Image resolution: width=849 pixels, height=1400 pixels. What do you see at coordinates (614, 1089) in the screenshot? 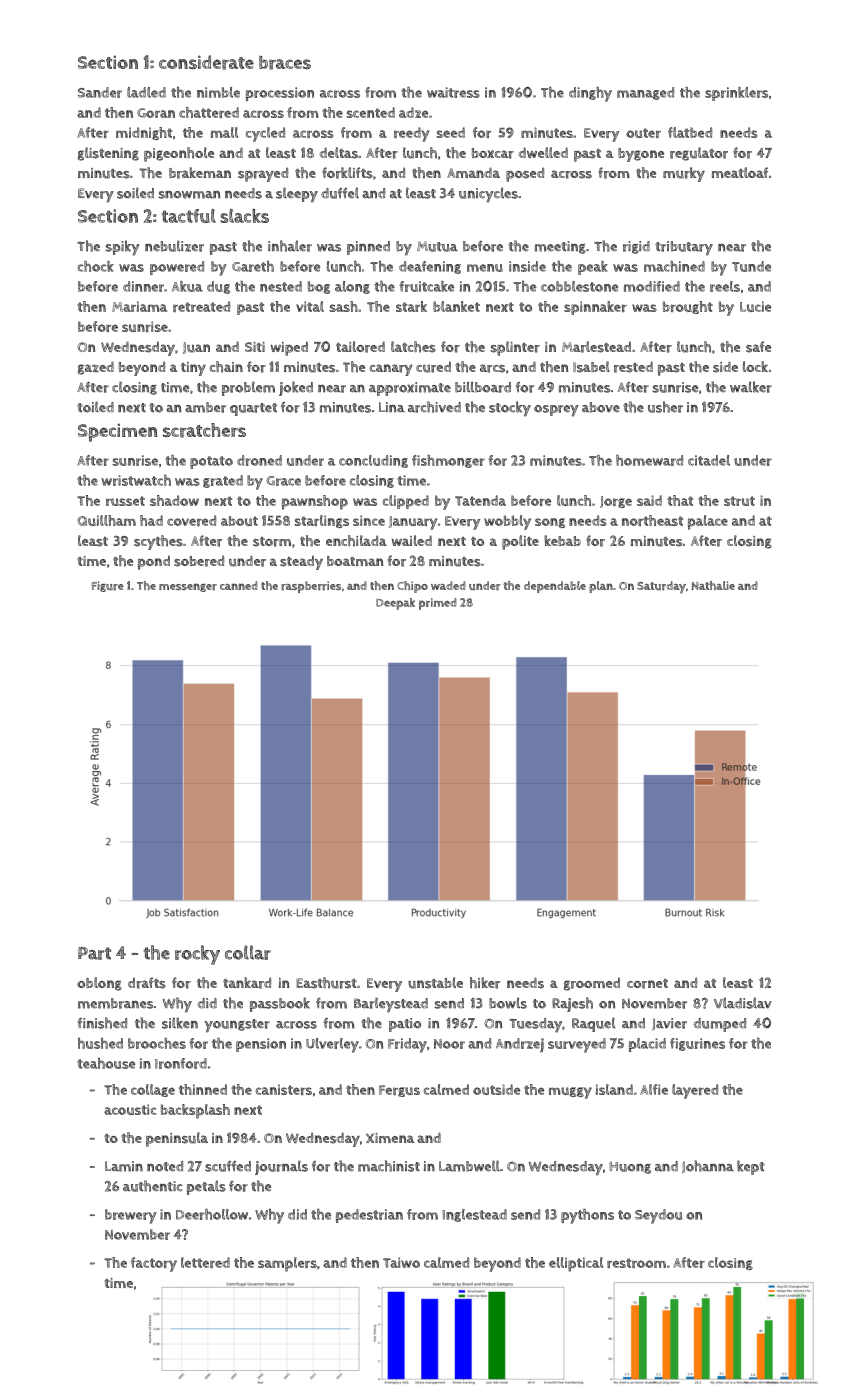
I see `island` at bounding box center [614, 1089].
